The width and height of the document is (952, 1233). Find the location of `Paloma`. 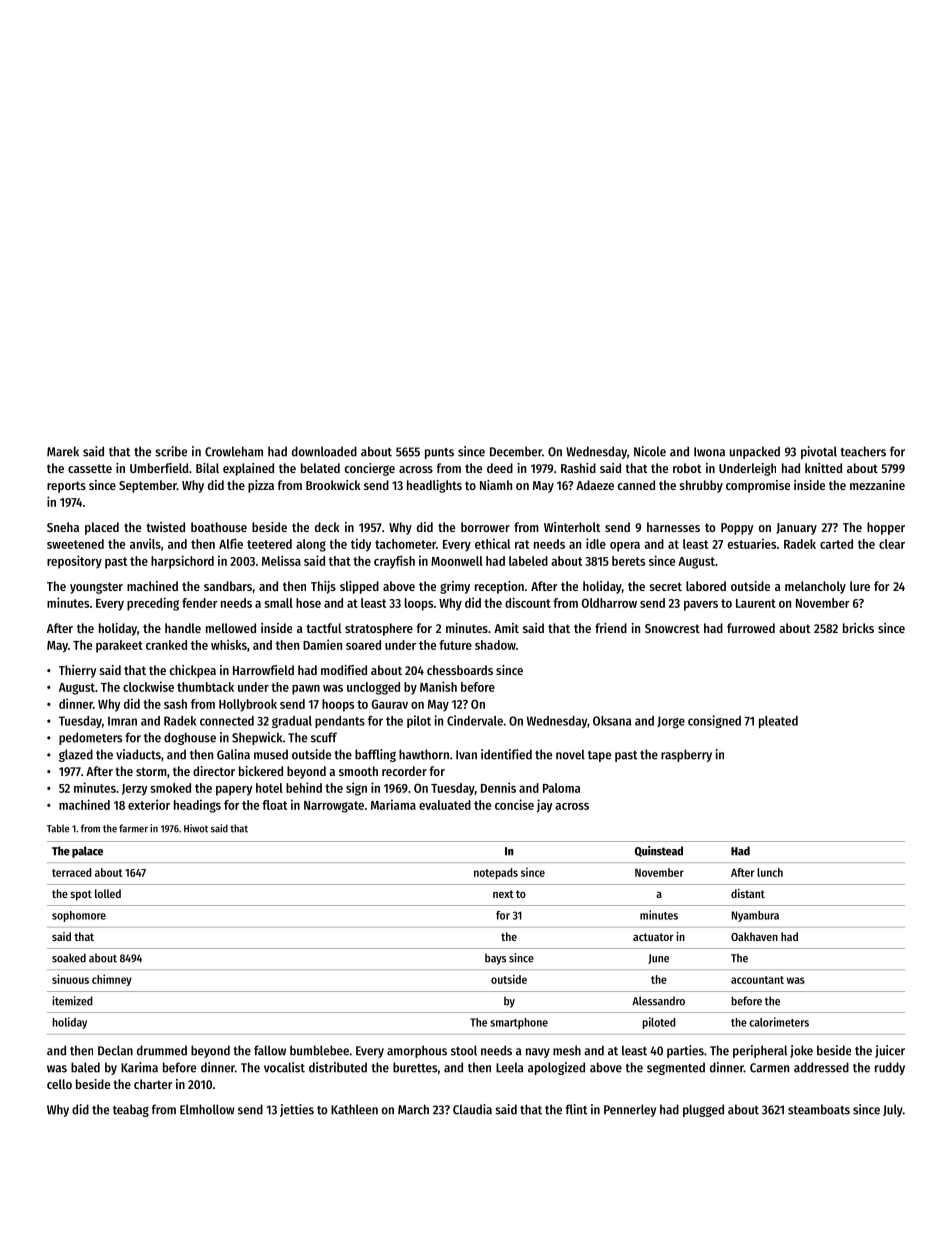

Paloma is located at coordinates (561, 788).
